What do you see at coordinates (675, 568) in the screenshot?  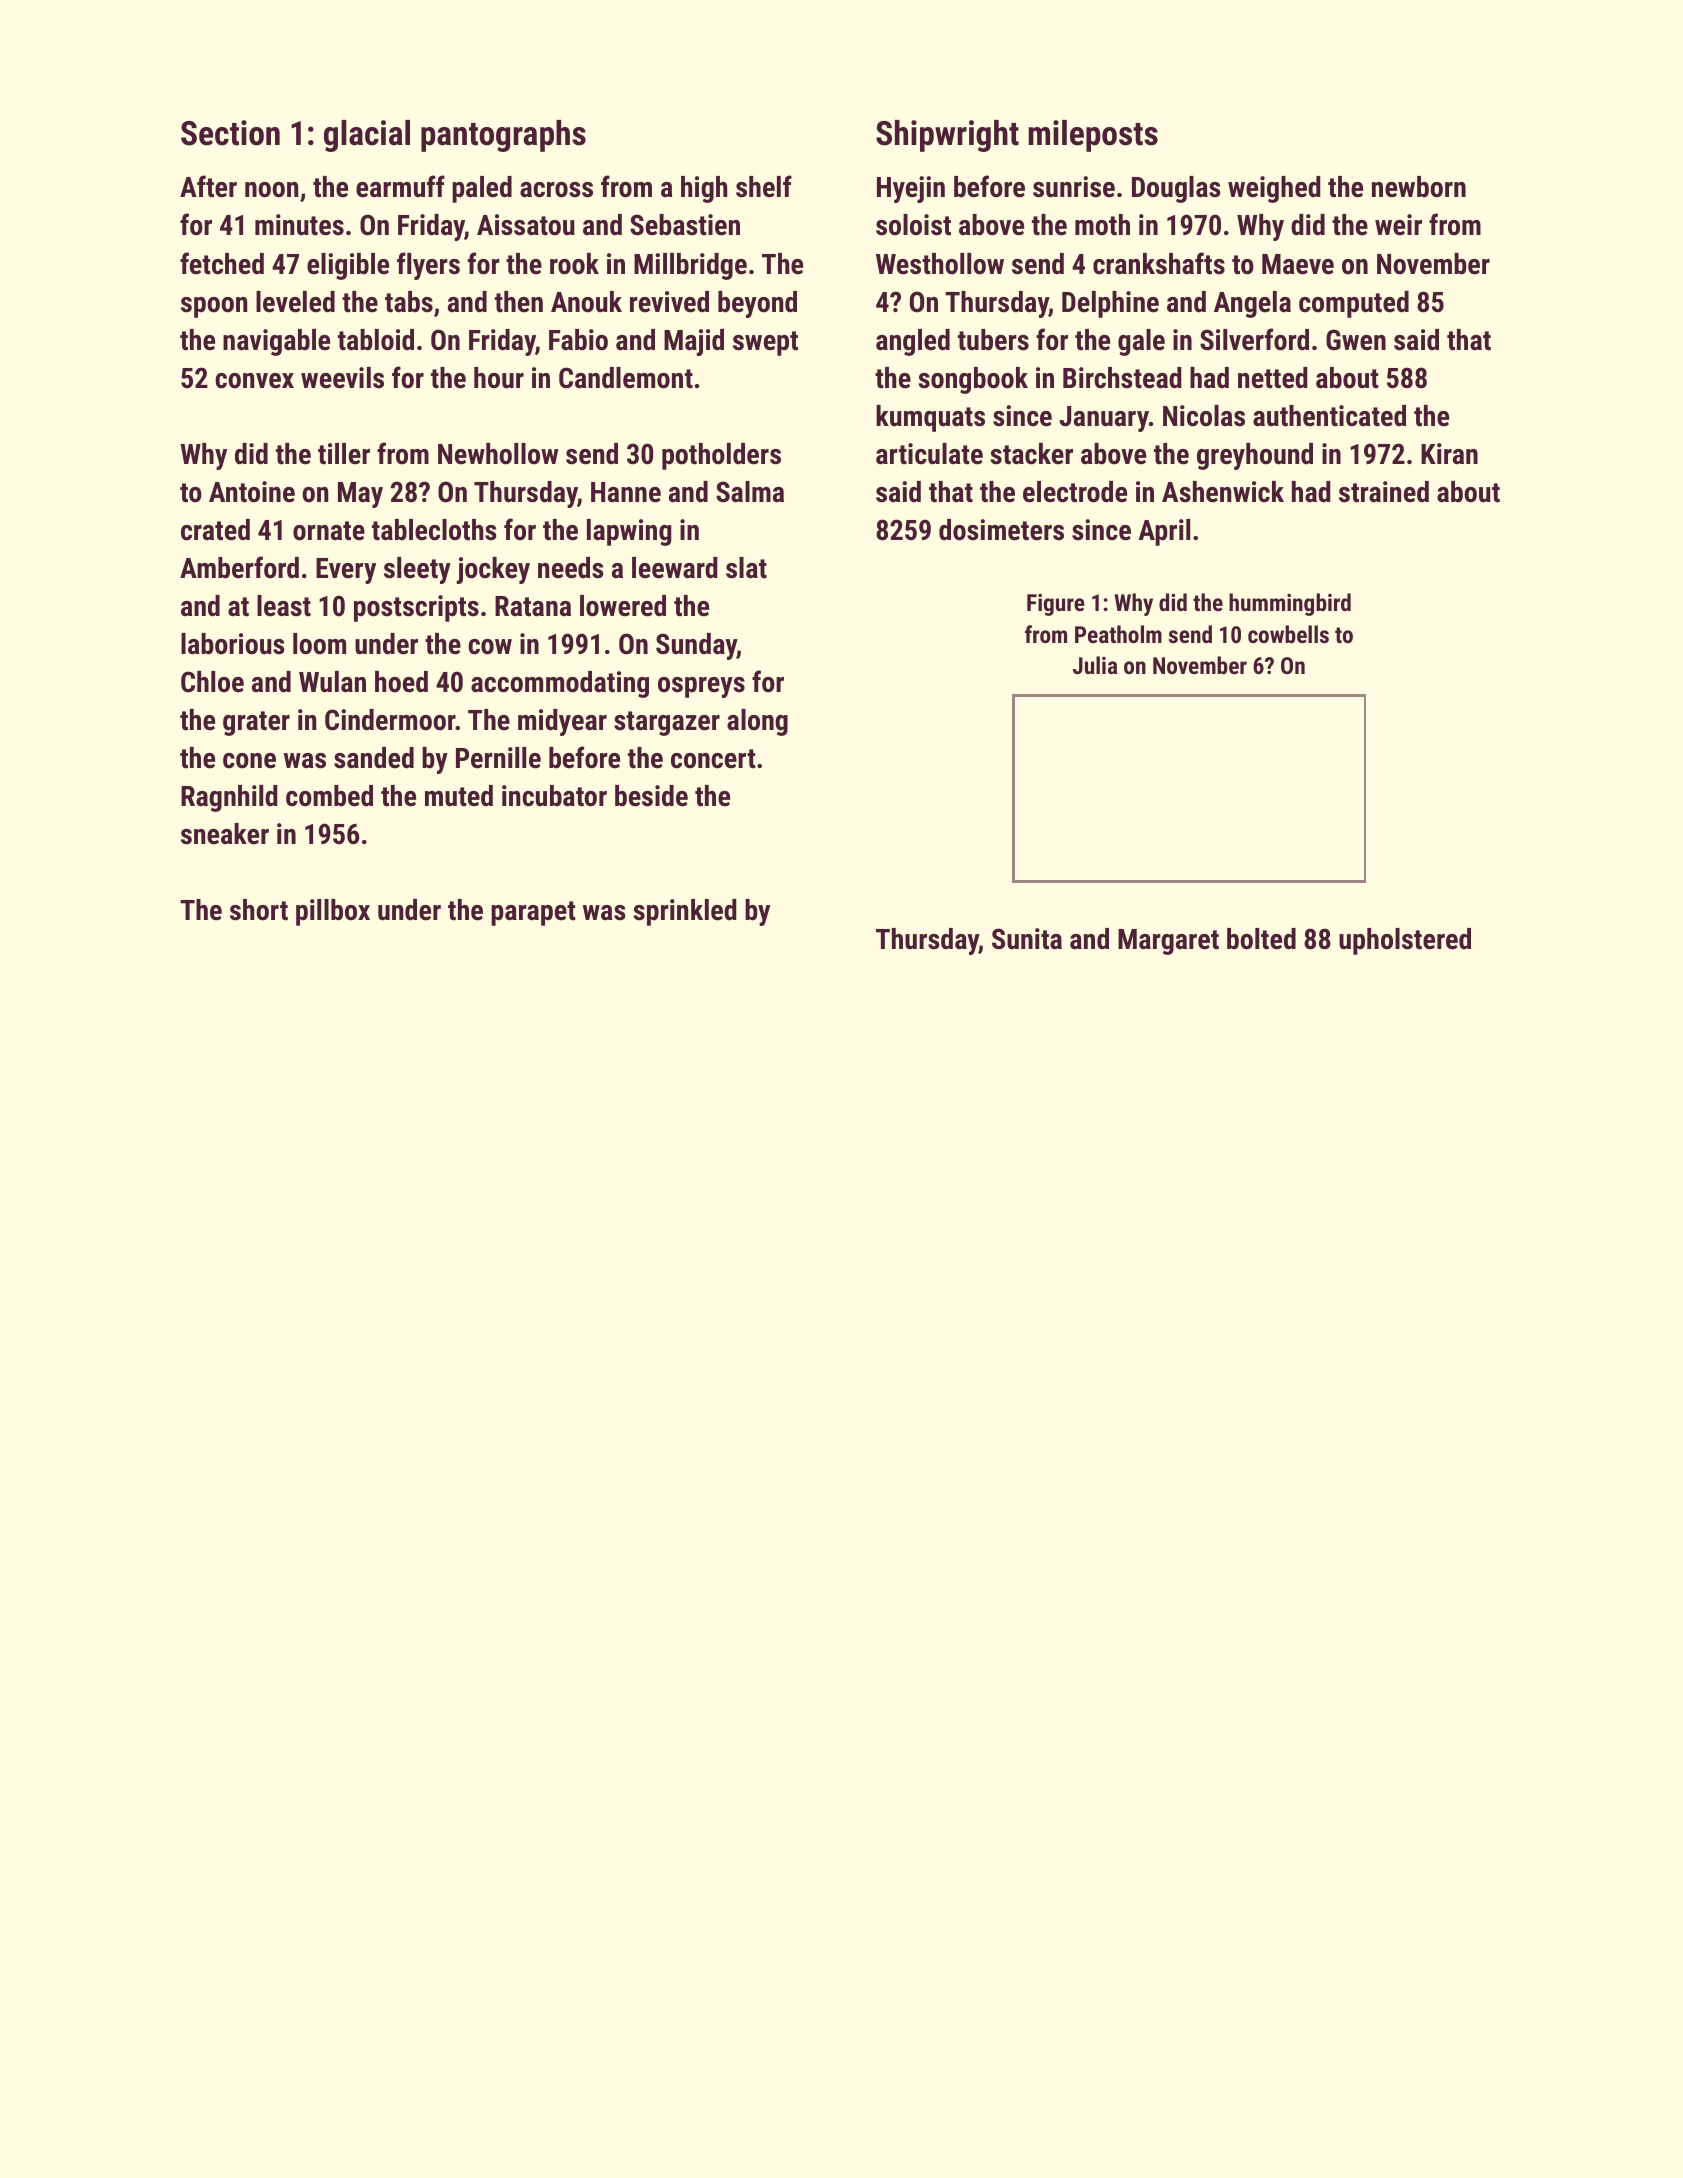 I see `leeward` at bounding box center [675, 568].
